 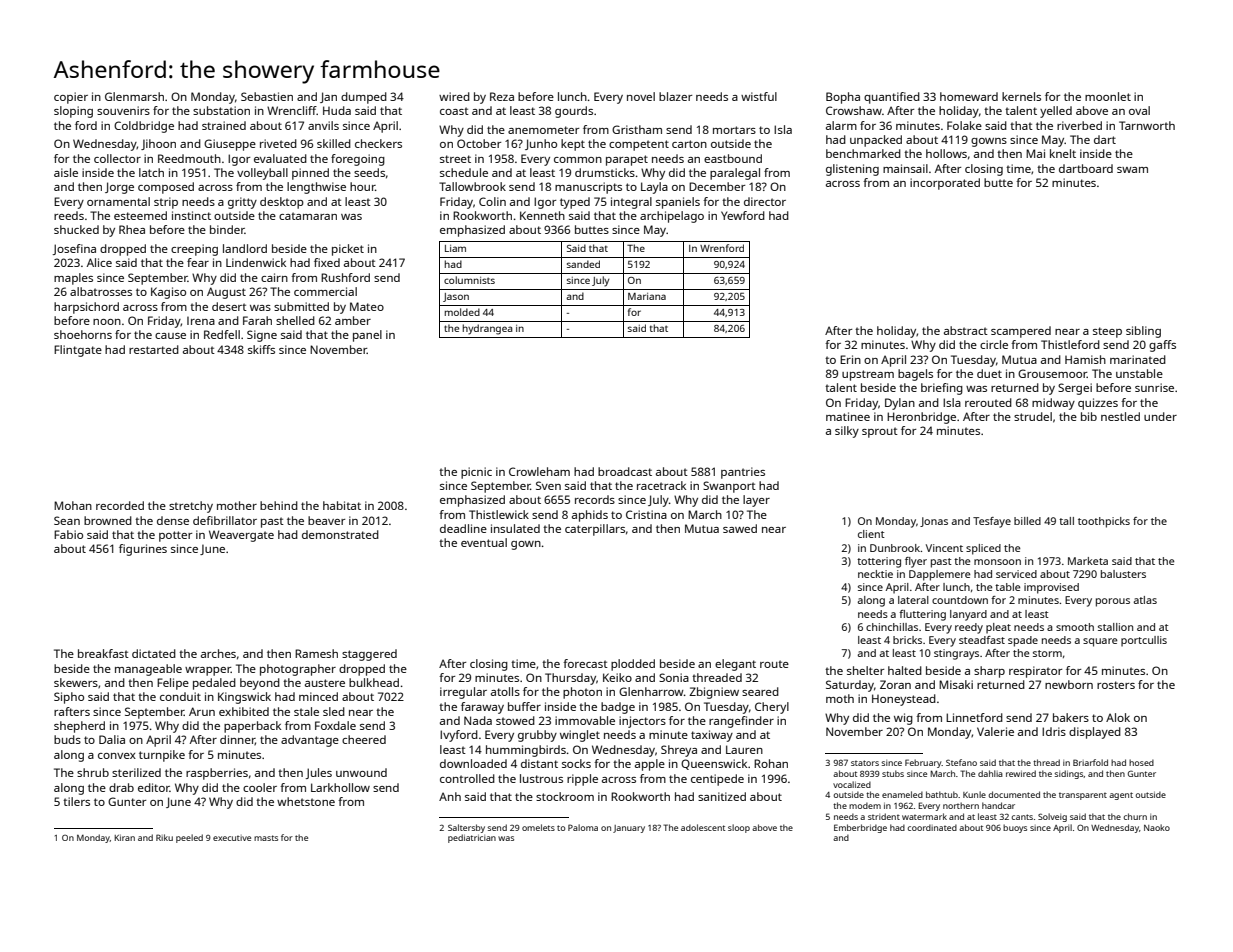 I want to click on Marketa, so click(x=1088, y=561).
